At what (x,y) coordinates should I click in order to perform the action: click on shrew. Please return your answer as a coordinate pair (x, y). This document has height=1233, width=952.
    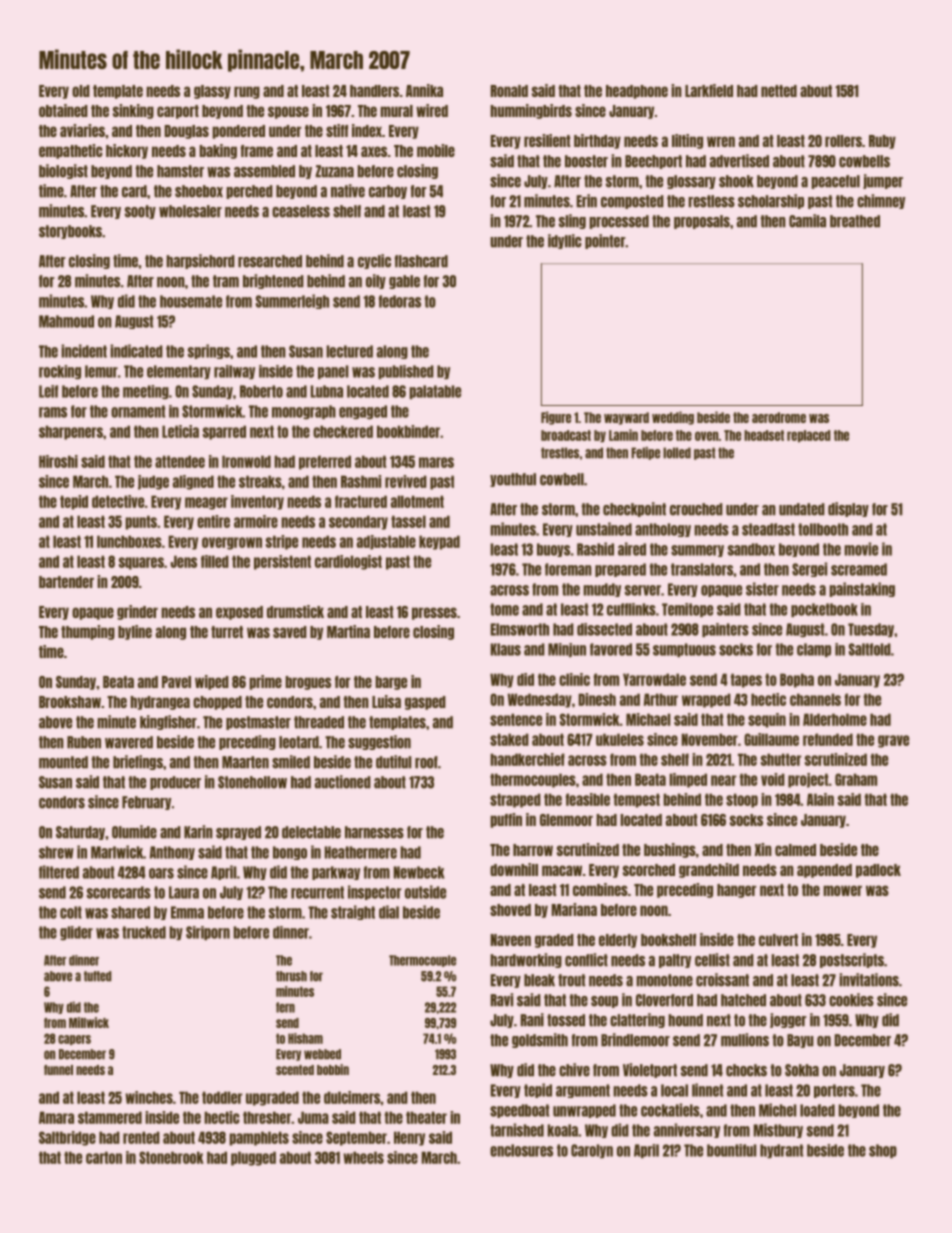
    Looking at the image, I should click on (56, 852).
